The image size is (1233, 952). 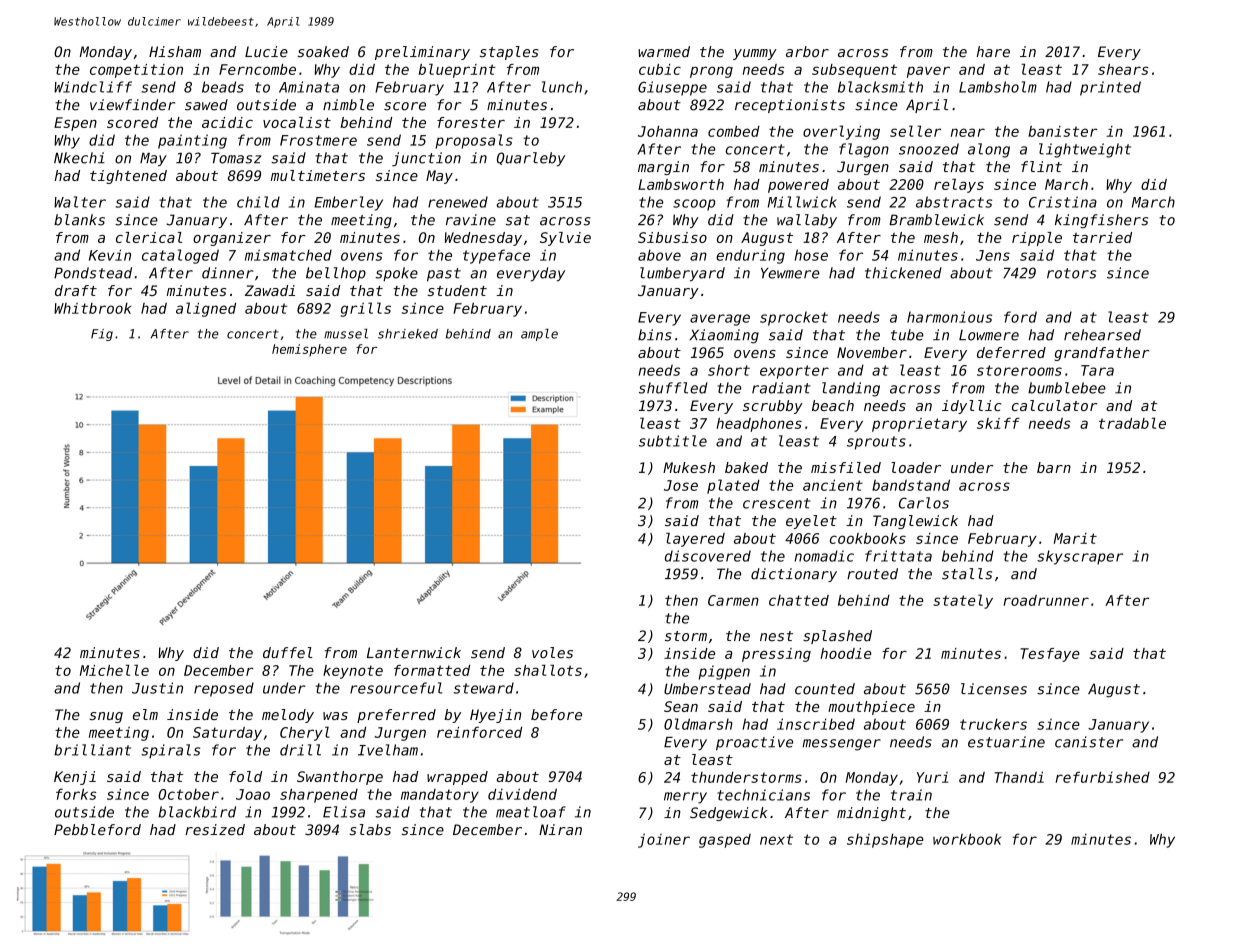 What do you see at coordinates (682, 274) in the screenshot?
I see `lumberyard` at bounding box center [682, 274].
